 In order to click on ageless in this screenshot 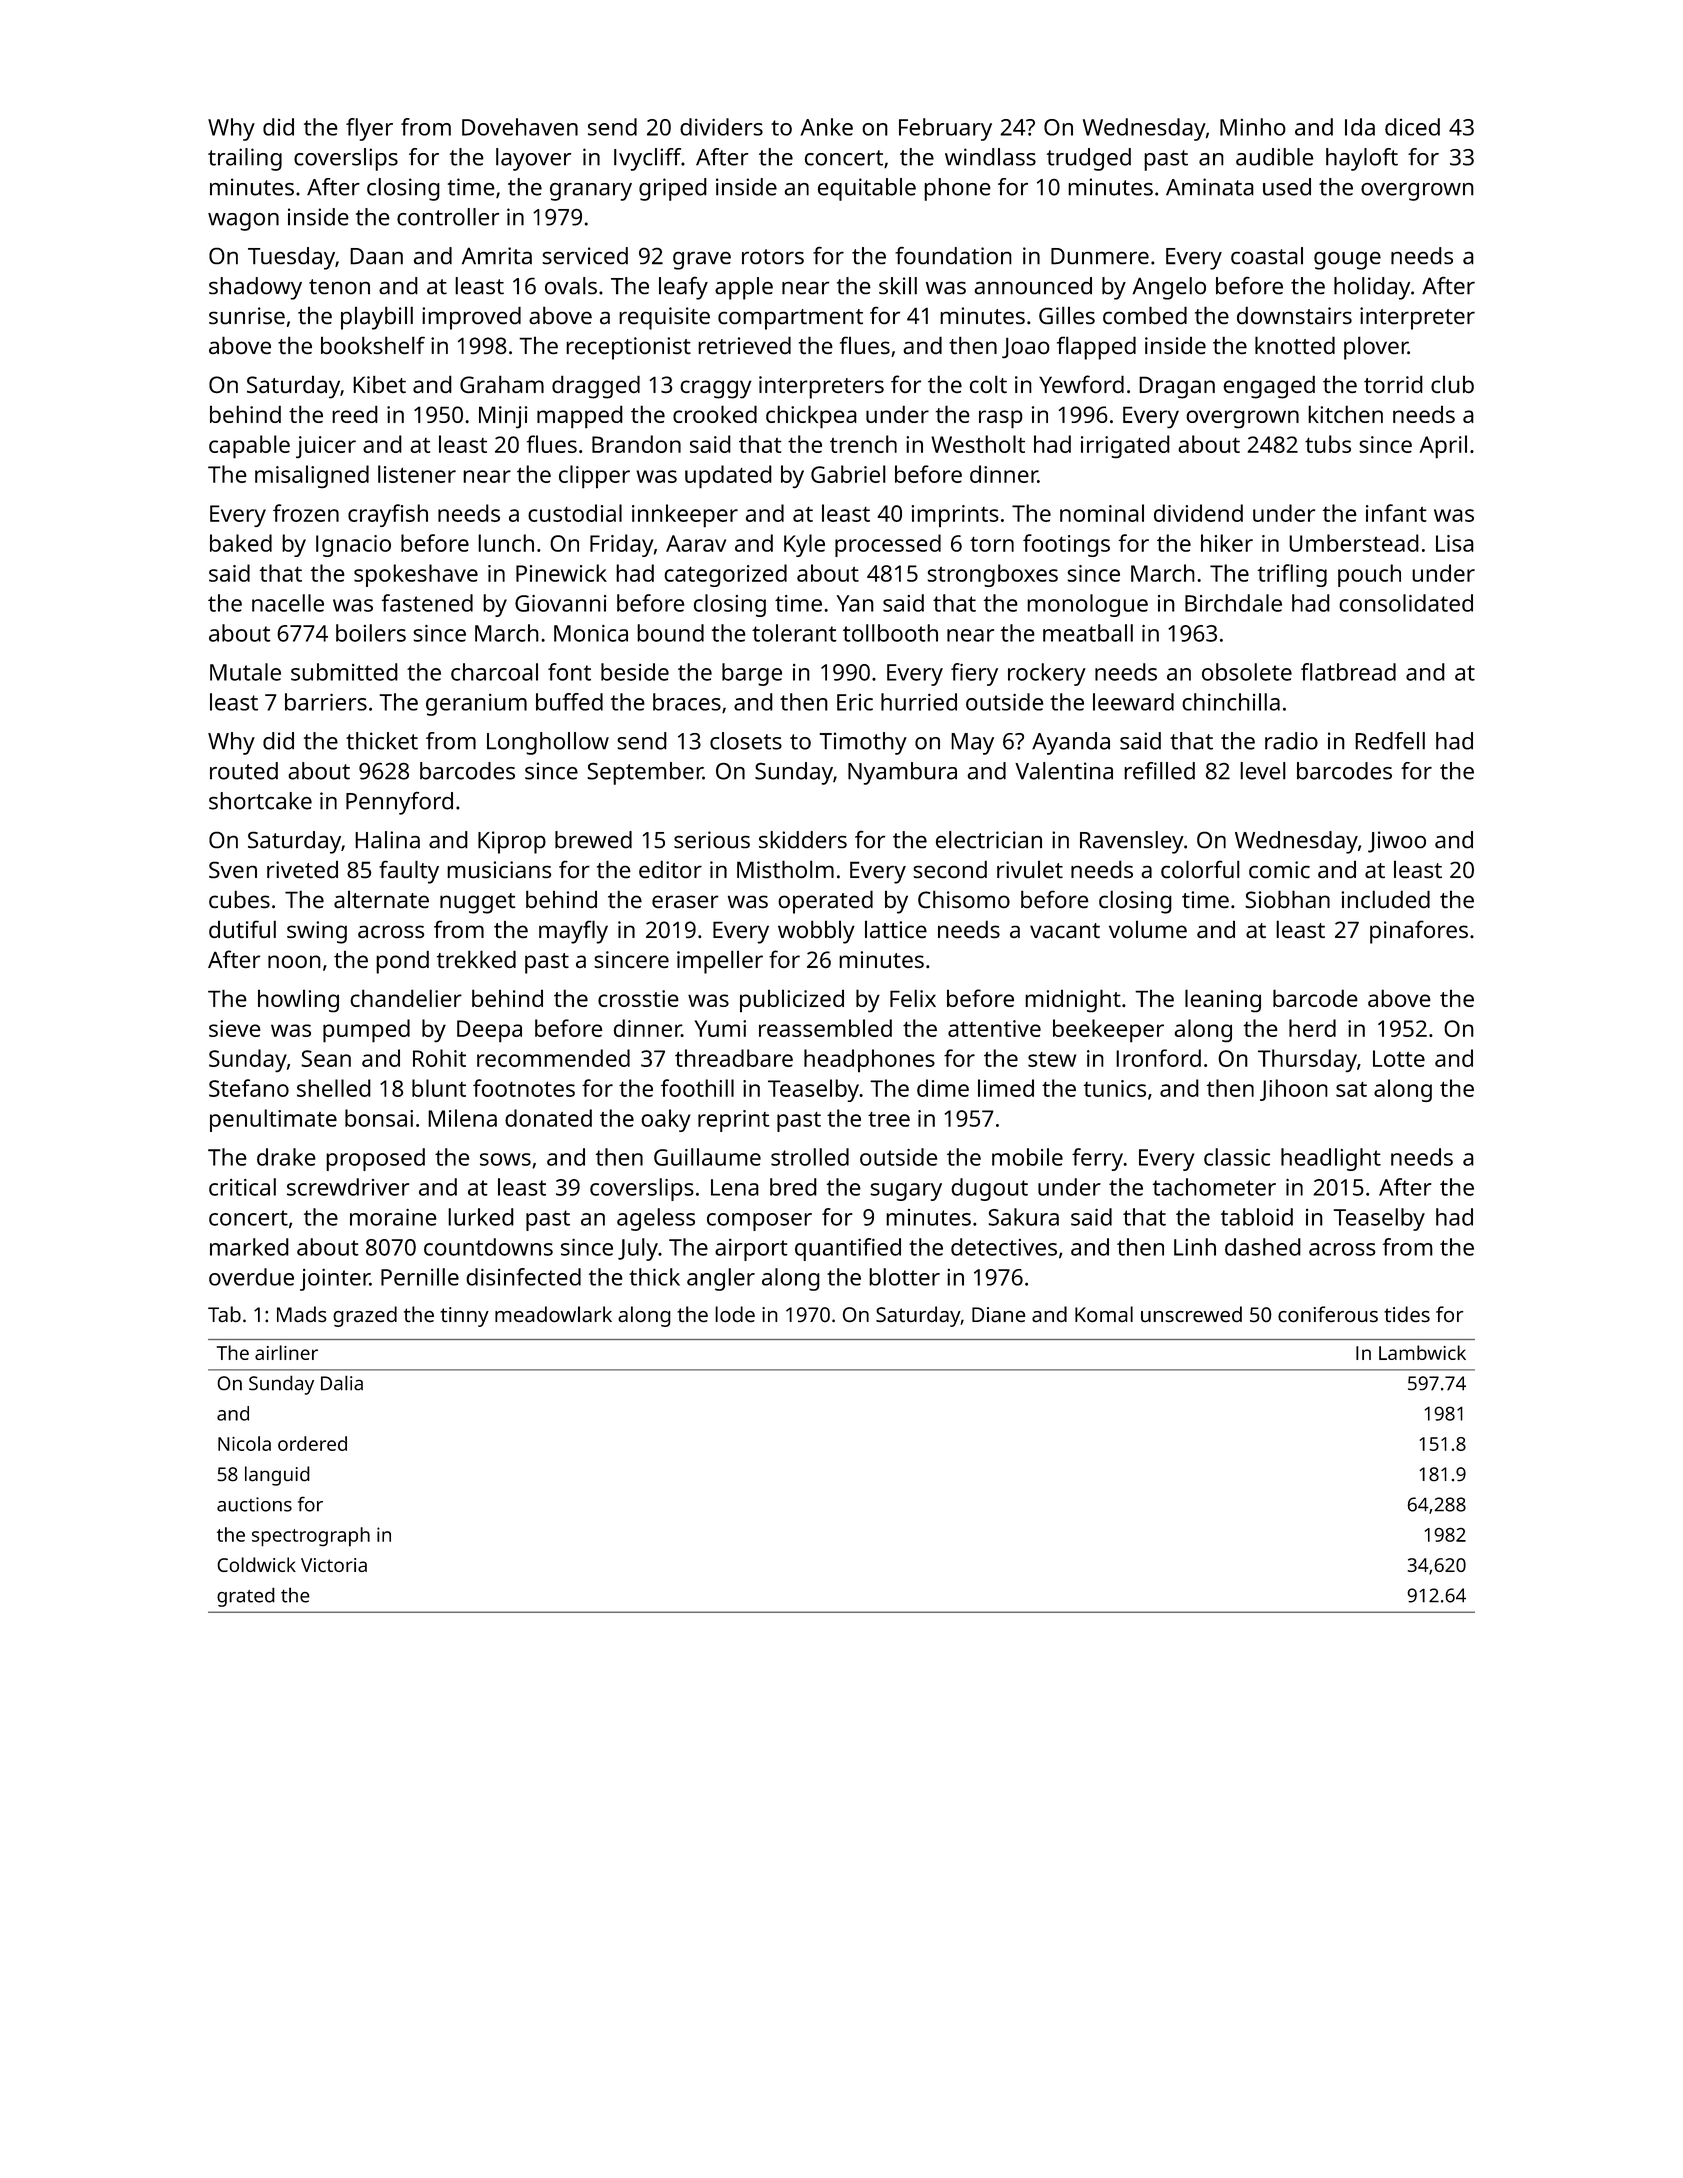, I will do `click(656, 1219)`.
